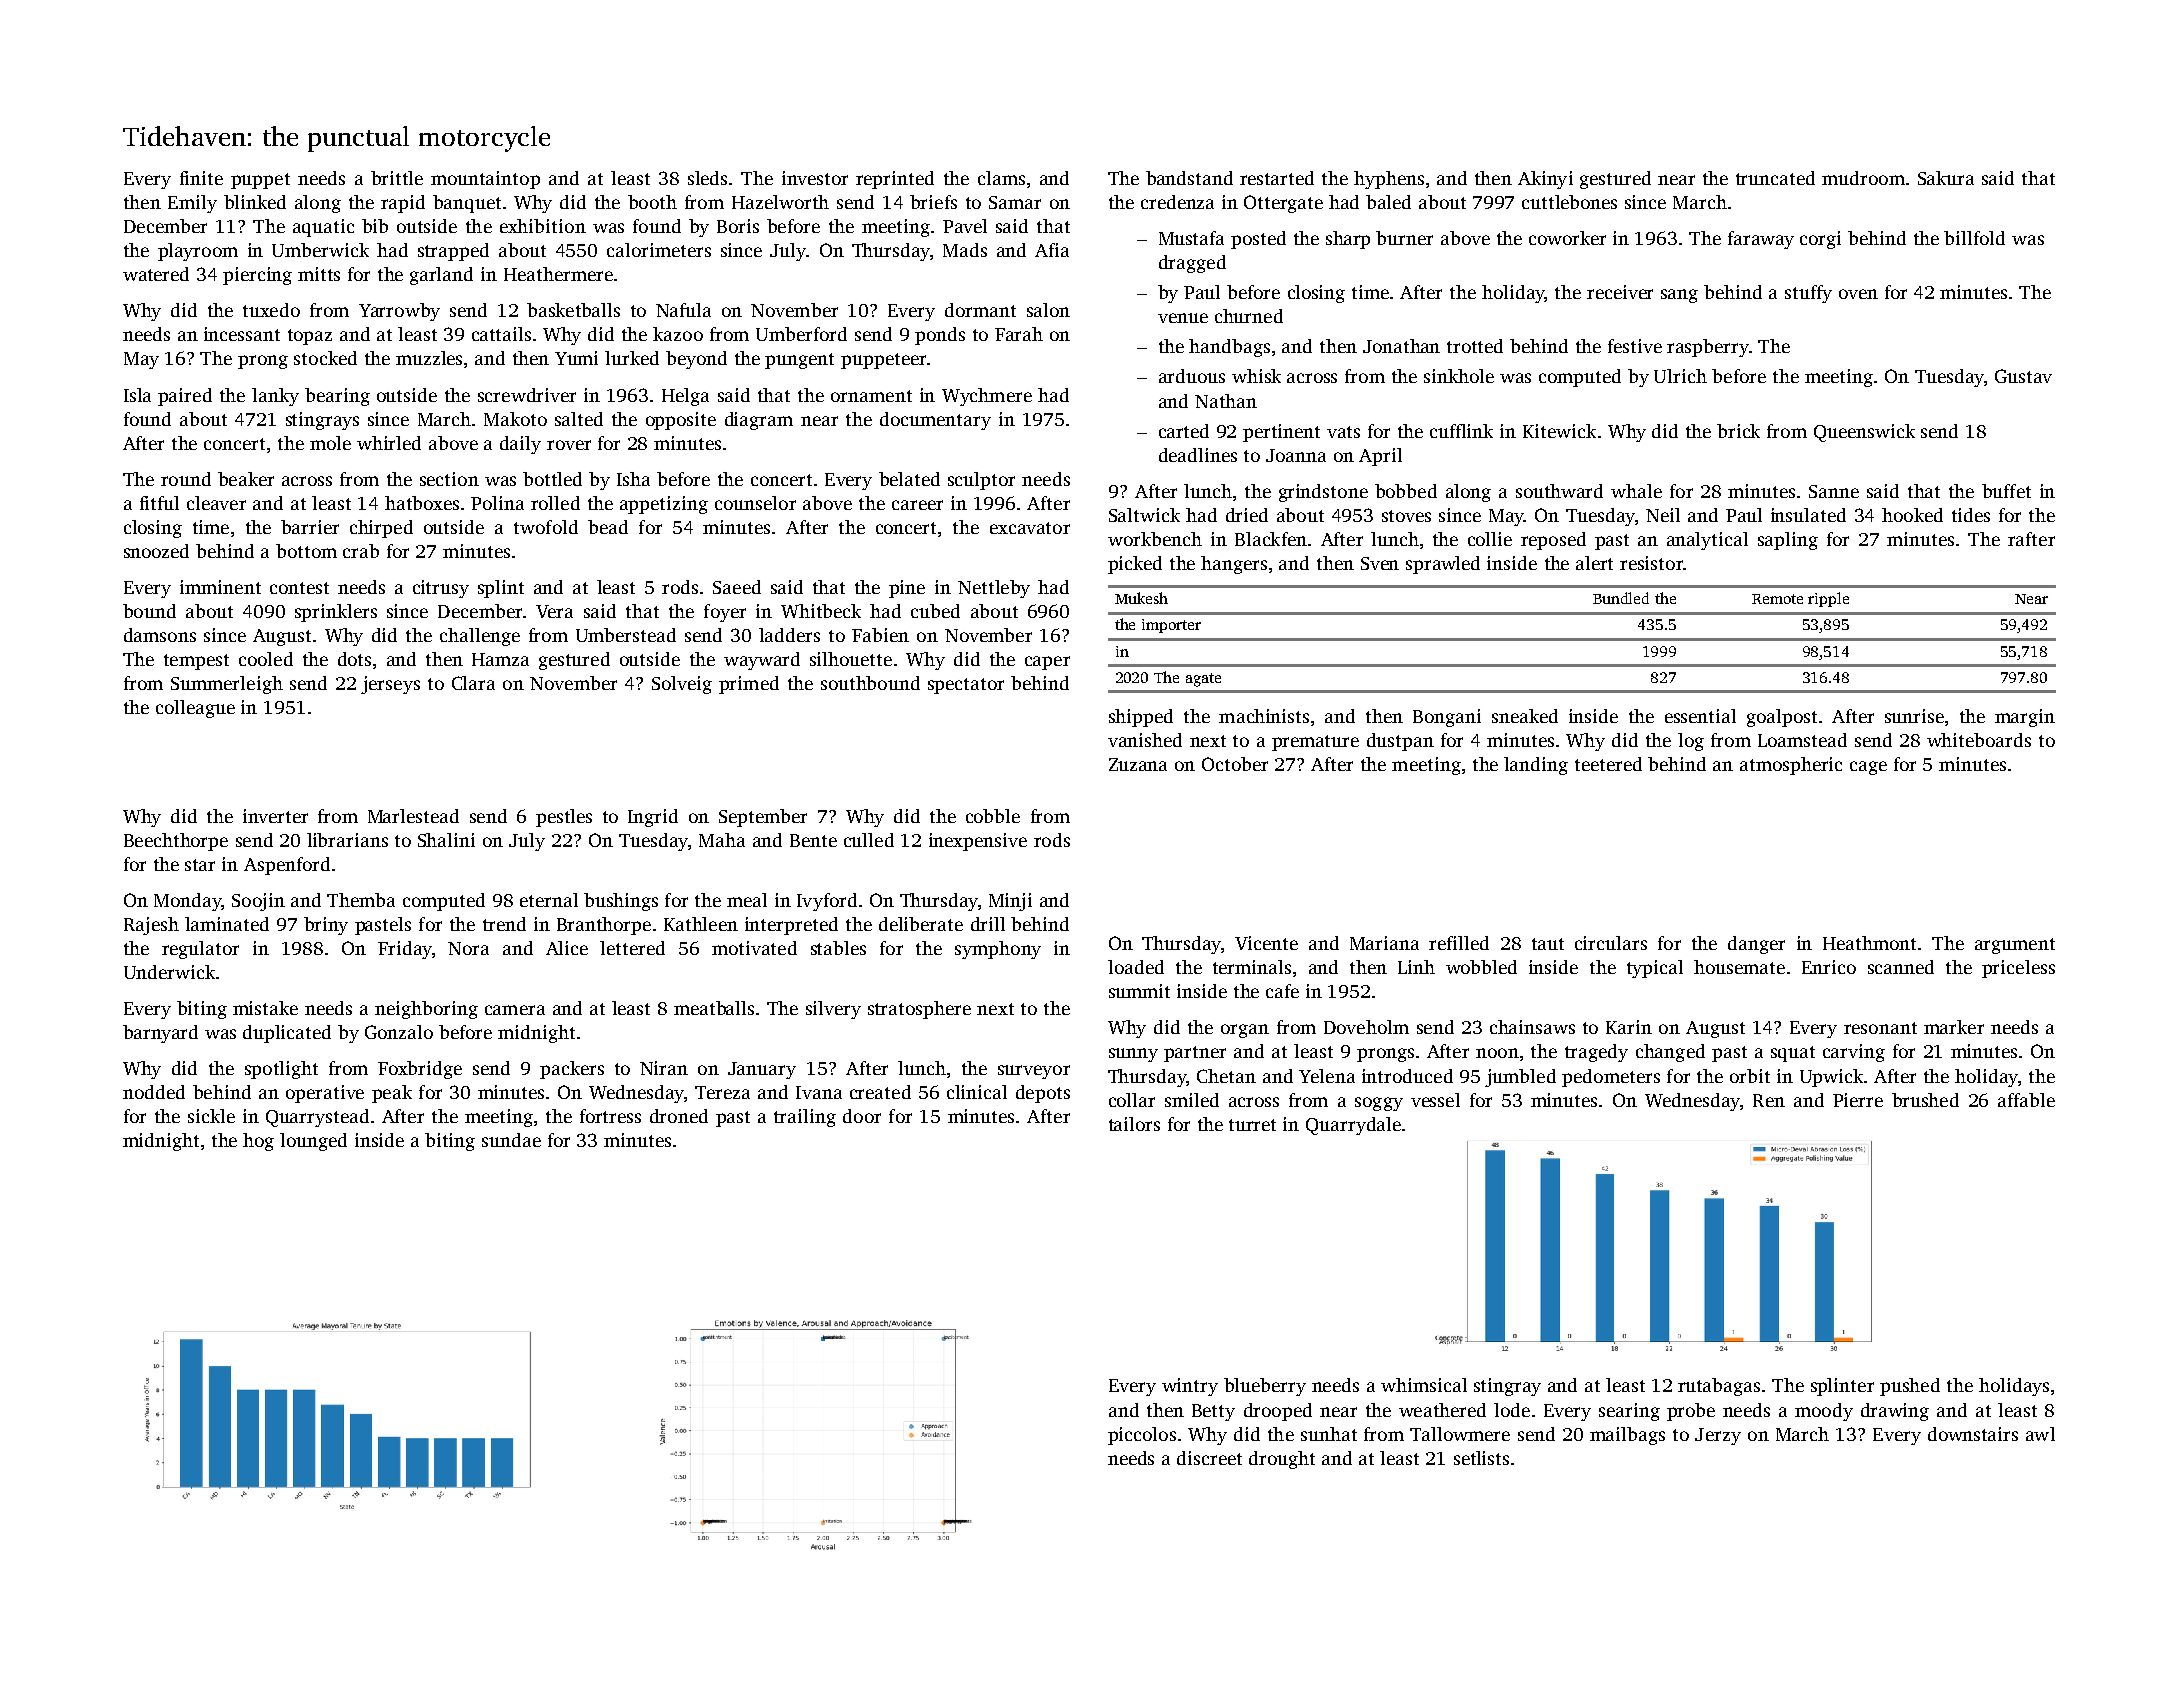 This screenshot has height=1683, width=2178. Describe the element at coordinates (1134, 1124) in the screenshot. I see `tailors` at that location.
